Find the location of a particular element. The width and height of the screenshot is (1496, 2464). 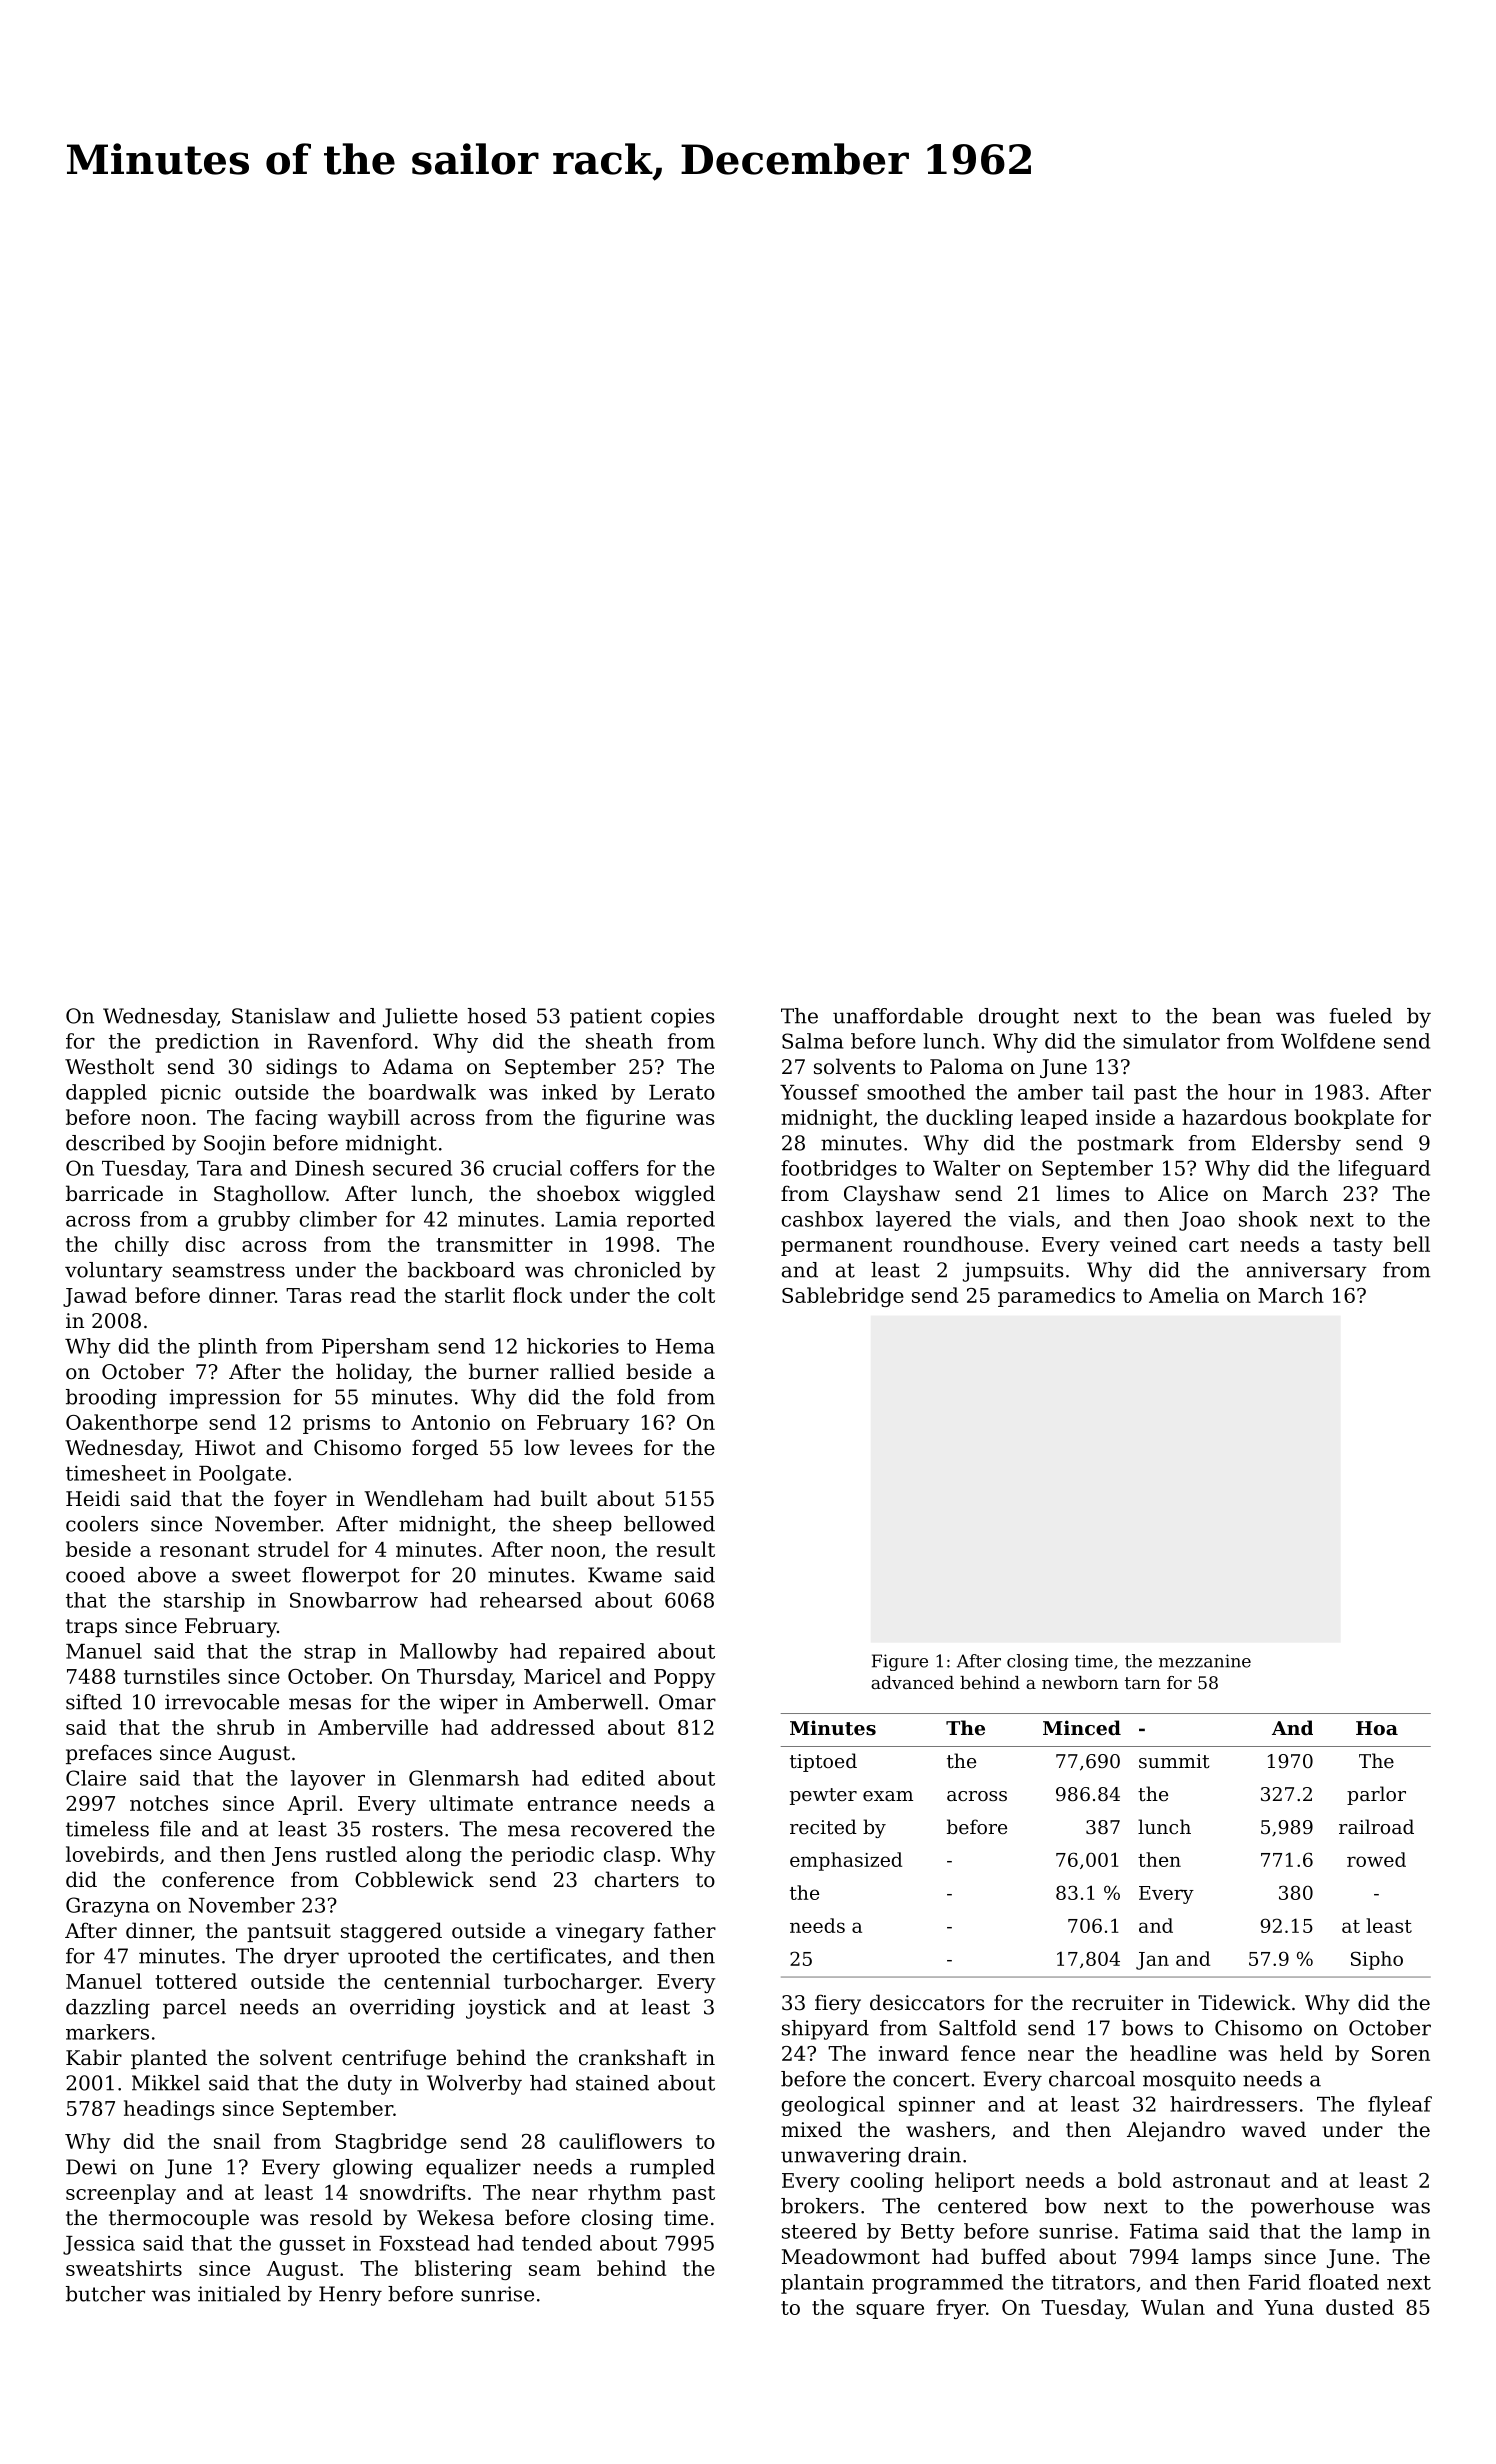

Henry is located at coordinates (350, 2296).
